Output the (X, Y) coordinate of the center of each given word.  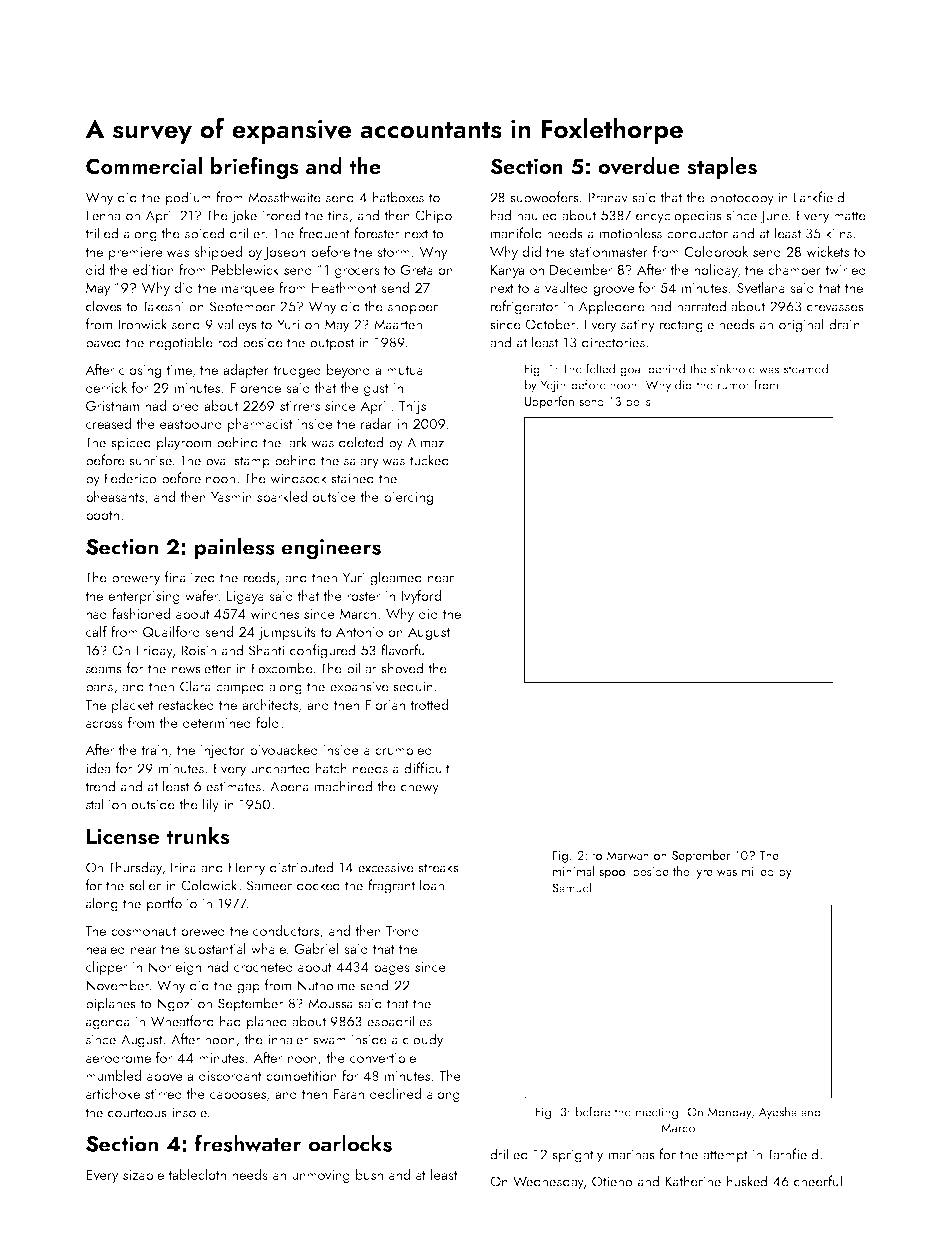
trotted (429, 704)
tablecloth (197, 1174)
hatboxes (398, 197)
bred (185, 405)
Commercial (144, 166)
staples (722, 168)
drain (844, 324)
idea (98, 768)
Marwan (628, 856)
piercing (408, 498)
